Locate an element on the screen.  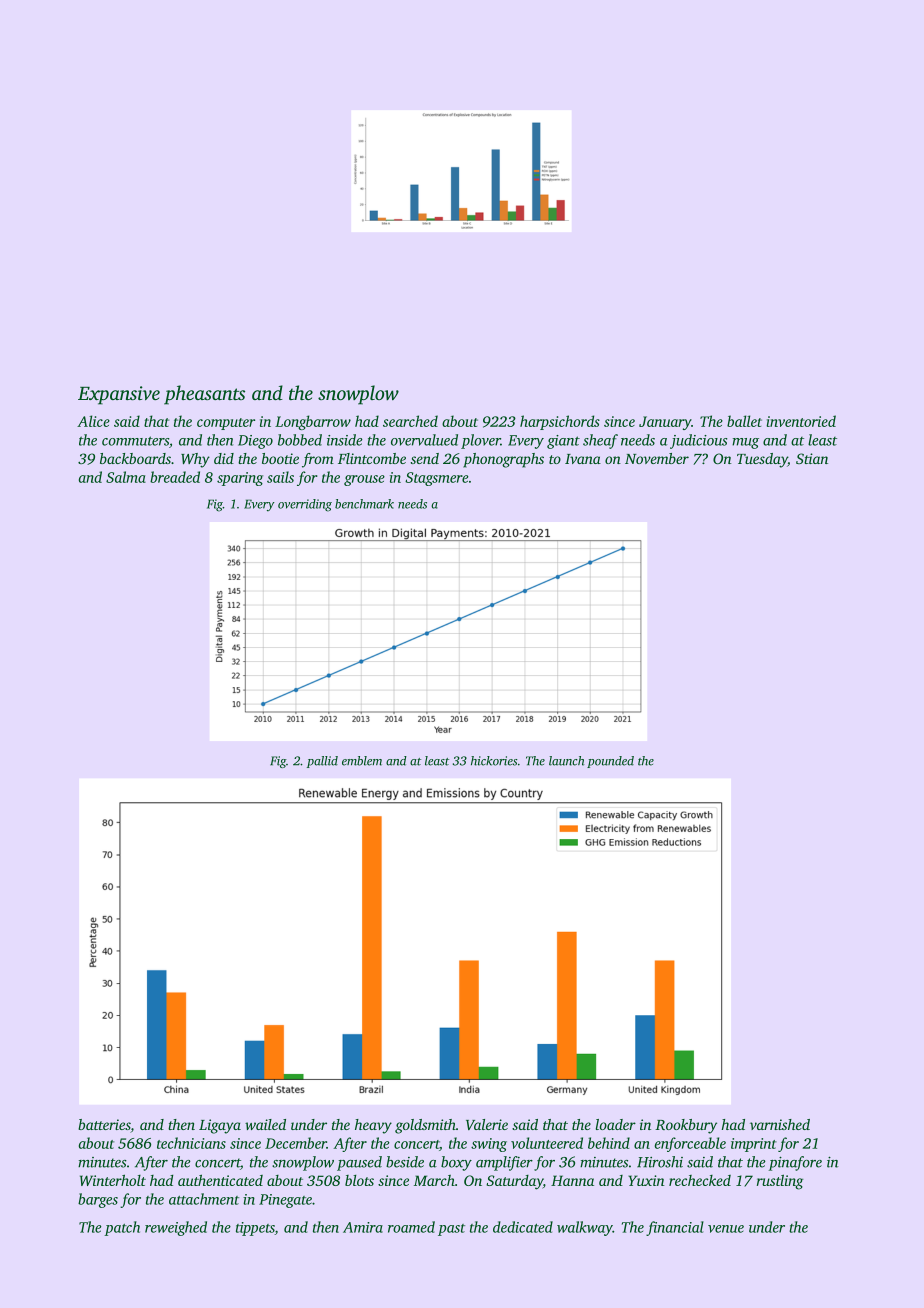
pheasants is located at coordinates (204, 395).
